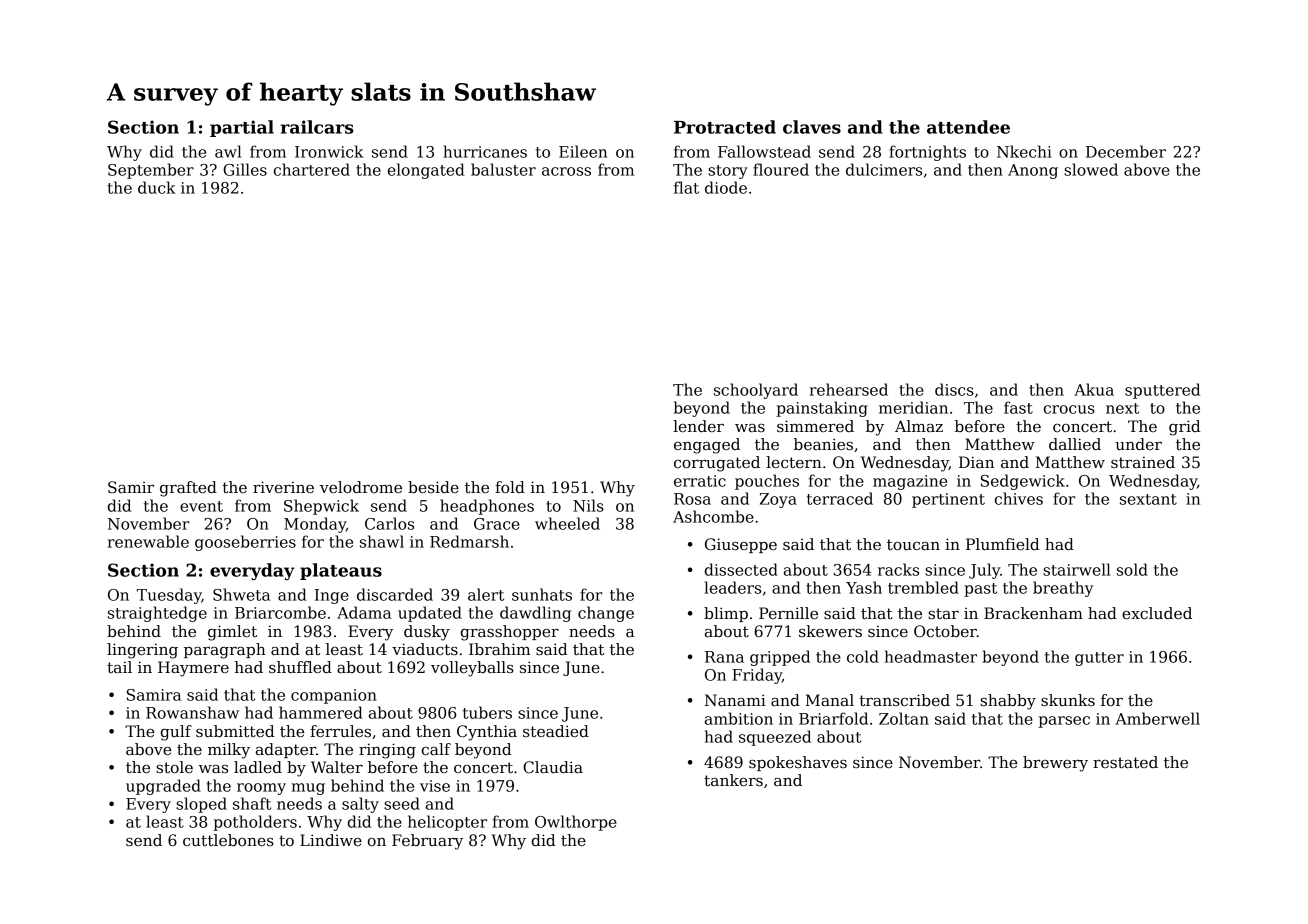 The width and height of the document is (1308, 924). I want to click on schoolyard, so click(756, 391).
